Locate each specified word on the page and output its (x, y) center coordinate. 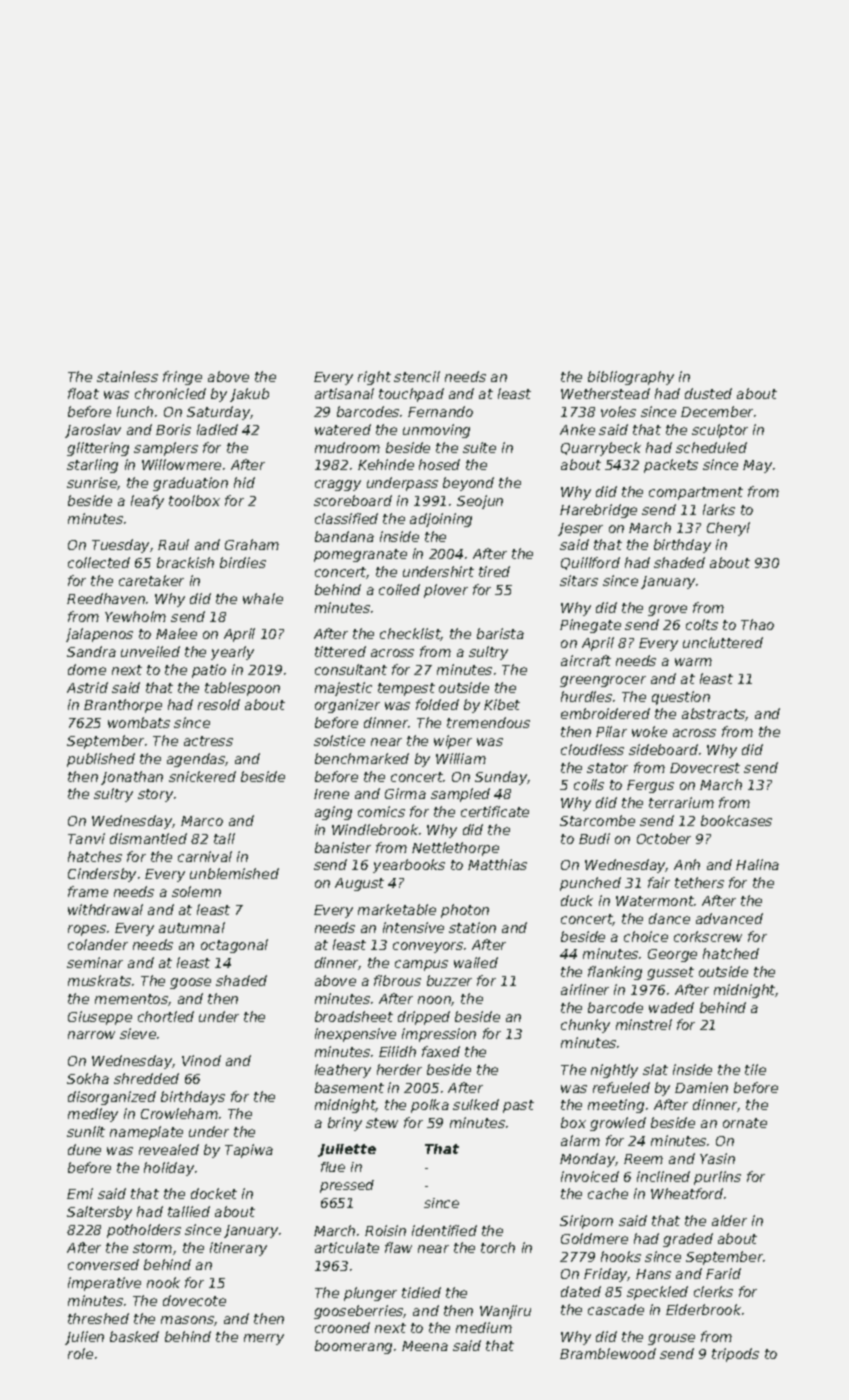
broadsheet (354, 1016)
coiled (399, 589)
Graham (252, 544)
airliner (585, 989)
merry (264, 1339)
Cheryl (728, 529)
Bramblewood (608, 1353)
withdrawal (105, 909)
